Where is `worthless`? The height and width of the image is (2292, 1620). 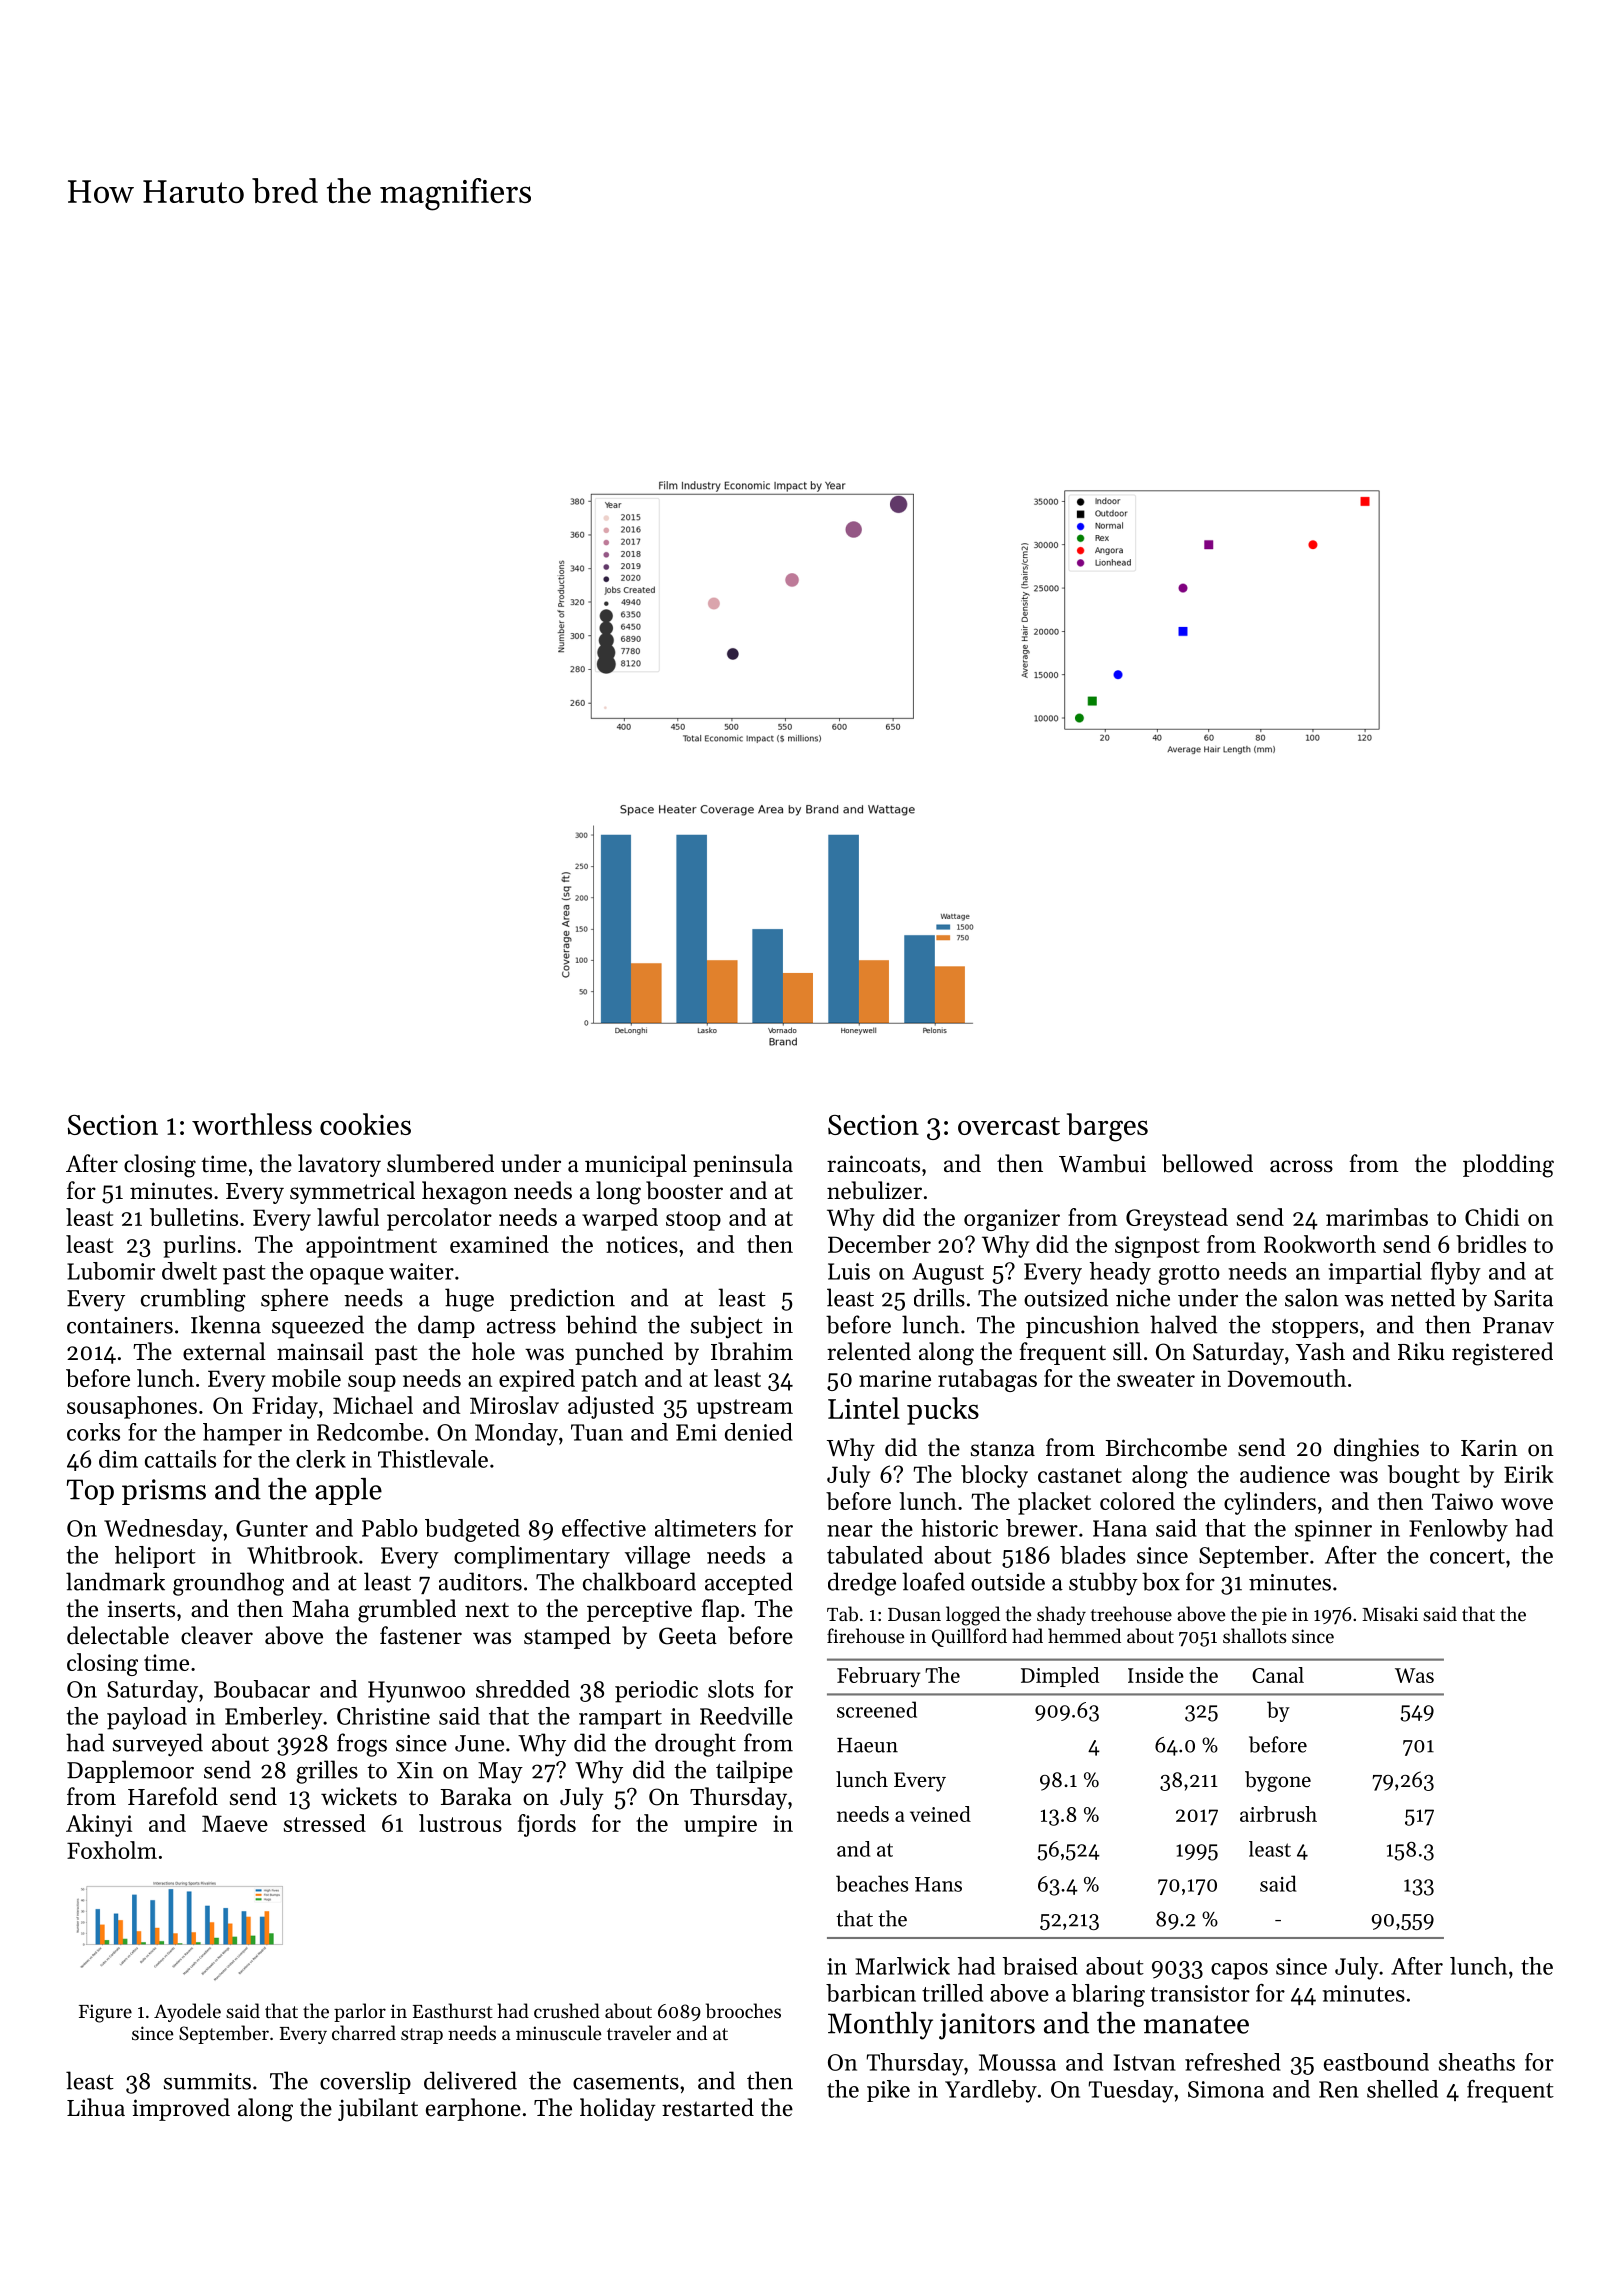
worthless is located at coordinates (252, 1124).
